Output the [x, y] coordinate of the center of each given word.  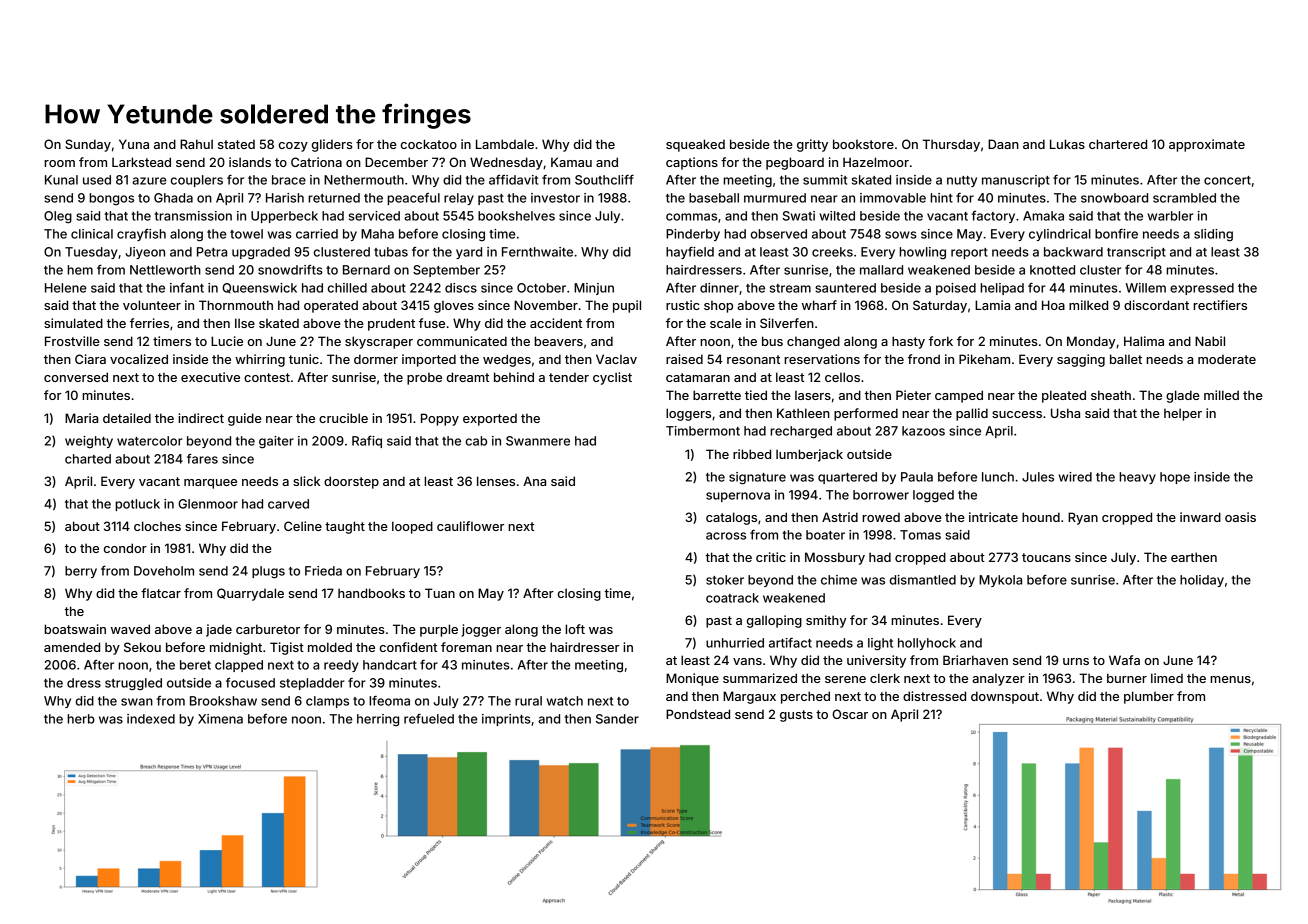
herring [378, 720]
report [969, 253]
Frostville [72, 341]
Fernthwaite [537, 252]
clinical [92, 234]
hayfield [690, 253]
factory [993, 217]
